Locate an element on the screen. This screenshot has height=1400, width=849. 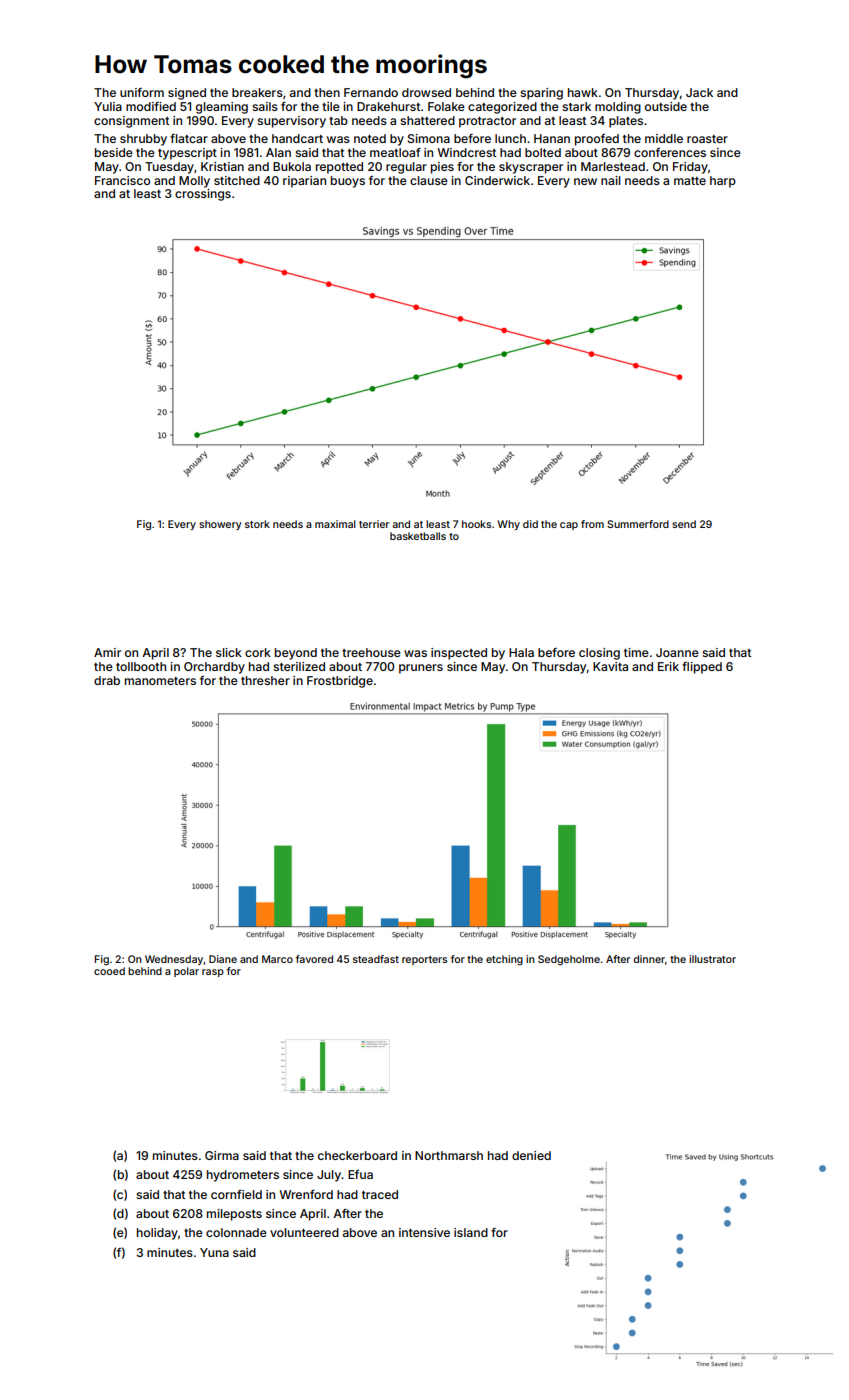
Girma is located at coordinates (222, 1155).
